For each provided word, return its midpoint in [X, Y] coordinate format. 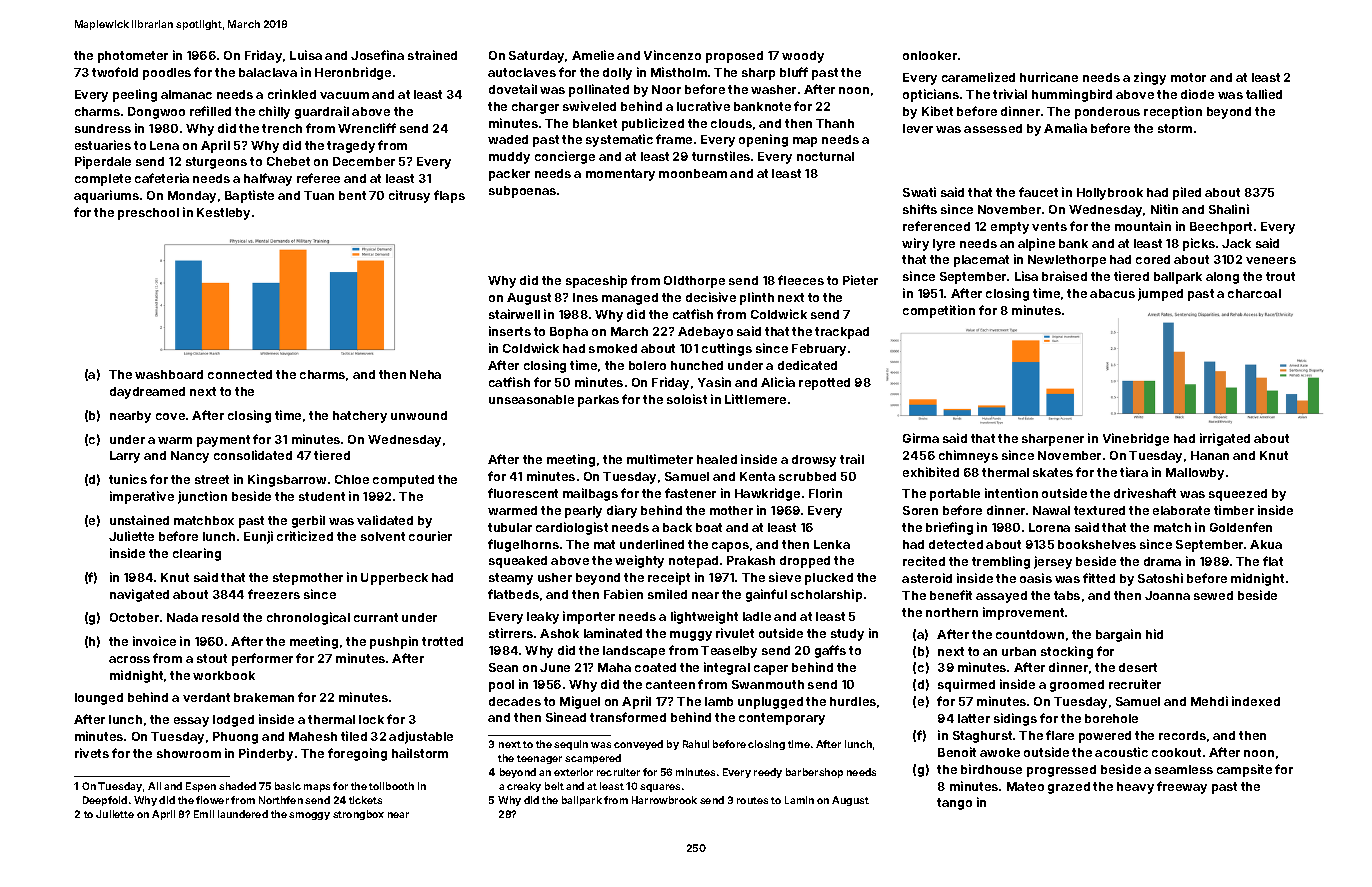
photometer [133, 57]
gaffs [830, 651]
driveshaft [1145, 493]
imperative [142, 497]
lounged [99, 699]
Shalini [1229, 209]
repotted [824, 384]
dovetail [513, 89]
